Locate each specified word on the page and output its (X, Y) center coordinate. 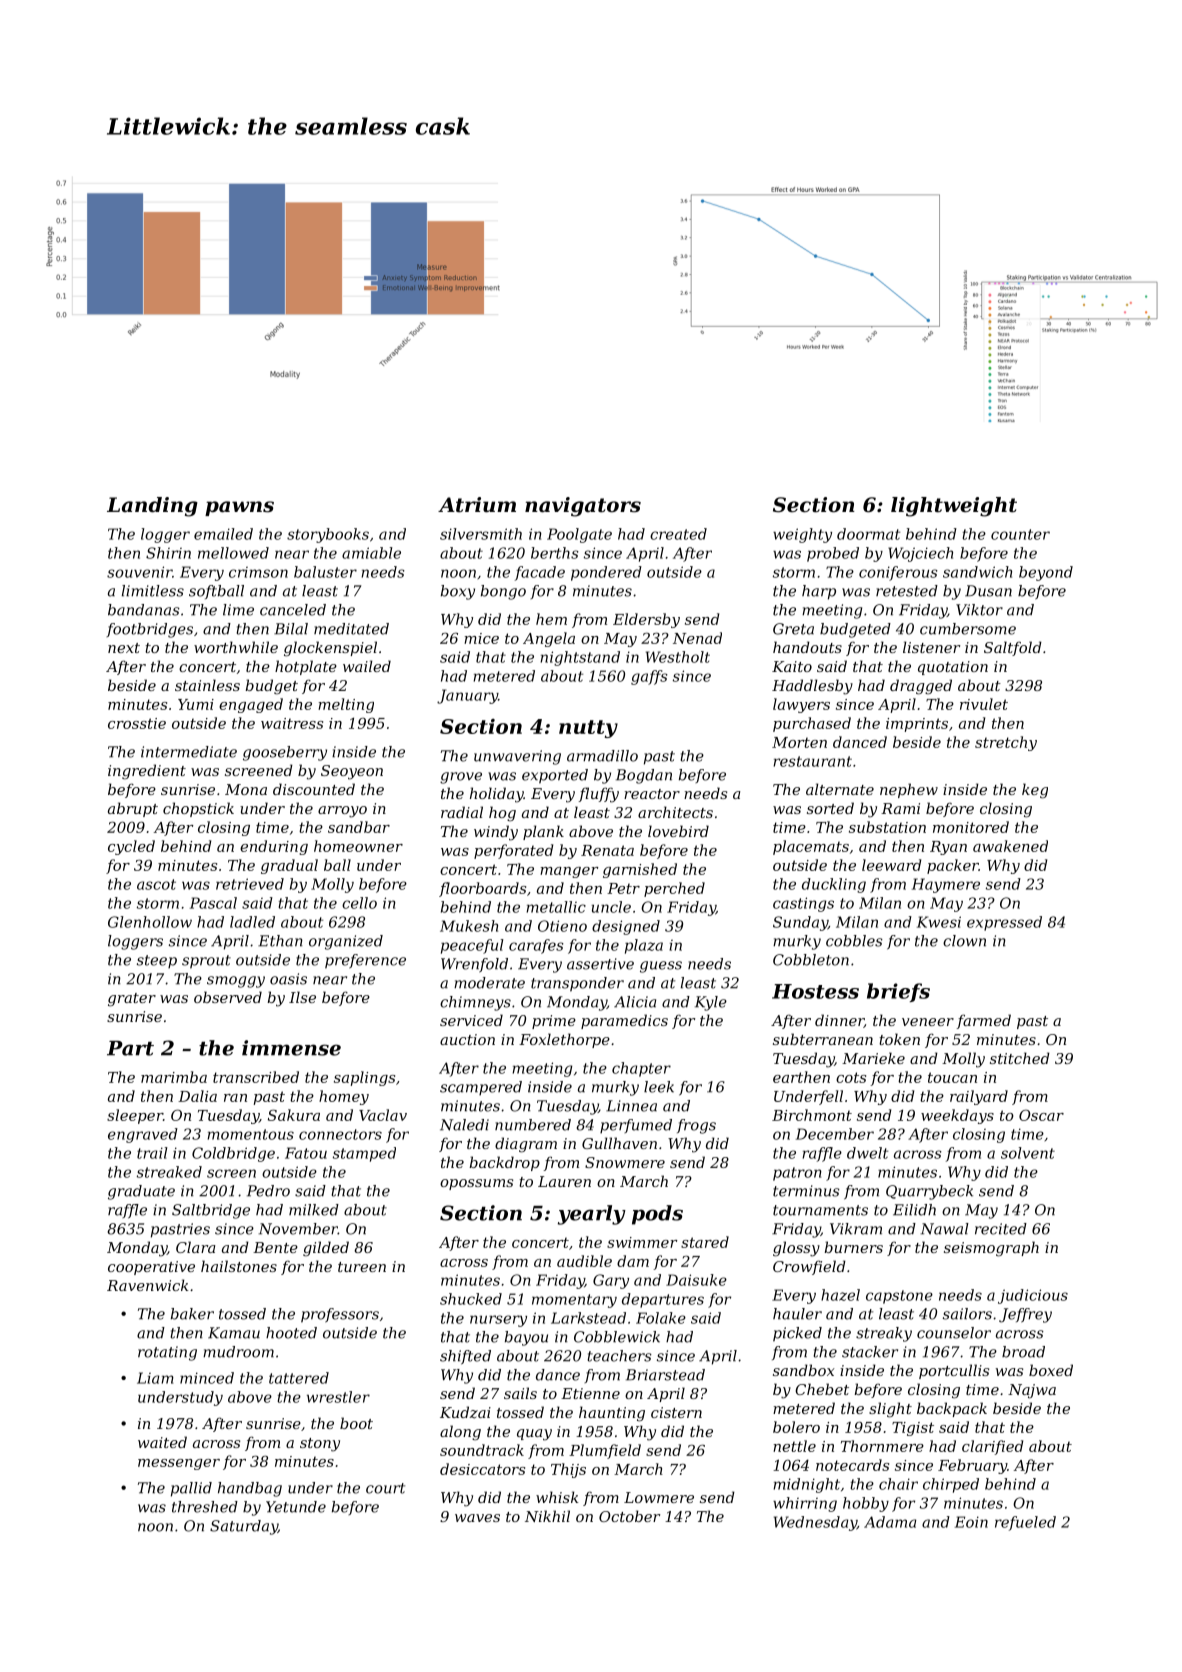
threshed (205, 1507)
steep (157, 962)
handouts (807, 647)
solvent (1028, 1153)
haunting (612, 1414)
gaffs (649, 677)
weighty (802, 535)
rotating (167, 1353)
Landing (152, 507)
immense (291, 1048)
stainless (207, 685)
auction (467, 1039)
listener (931, 647)
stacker (870, 1352)
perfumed (636, 1126)
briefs (898, 992)
